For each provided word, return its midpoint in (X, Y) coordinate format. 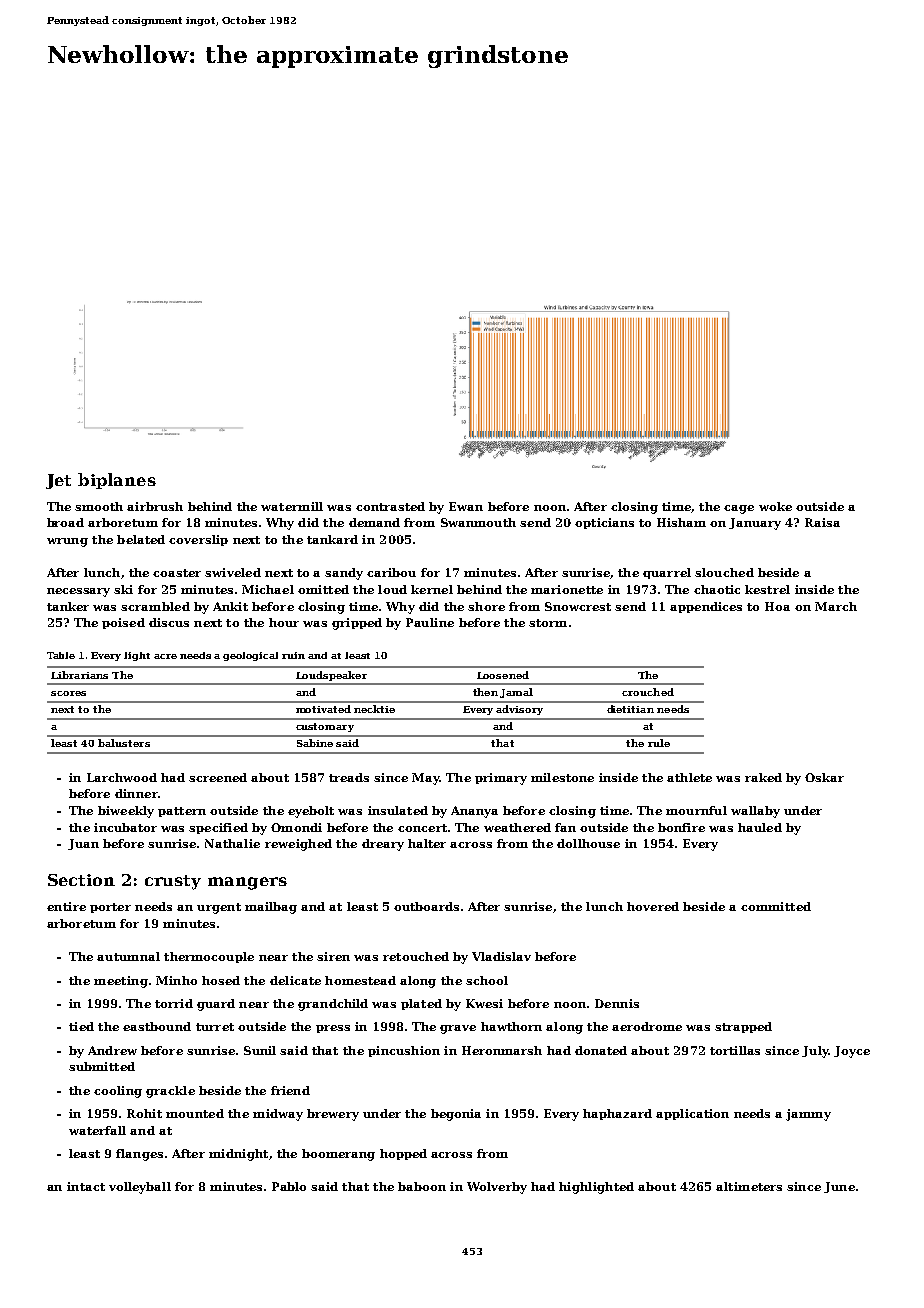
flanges (139, 1155)
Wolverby (497, 1188)
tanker (68, 606)
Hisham (681, 522)
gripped (357, 624)
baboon (422, 1186)
